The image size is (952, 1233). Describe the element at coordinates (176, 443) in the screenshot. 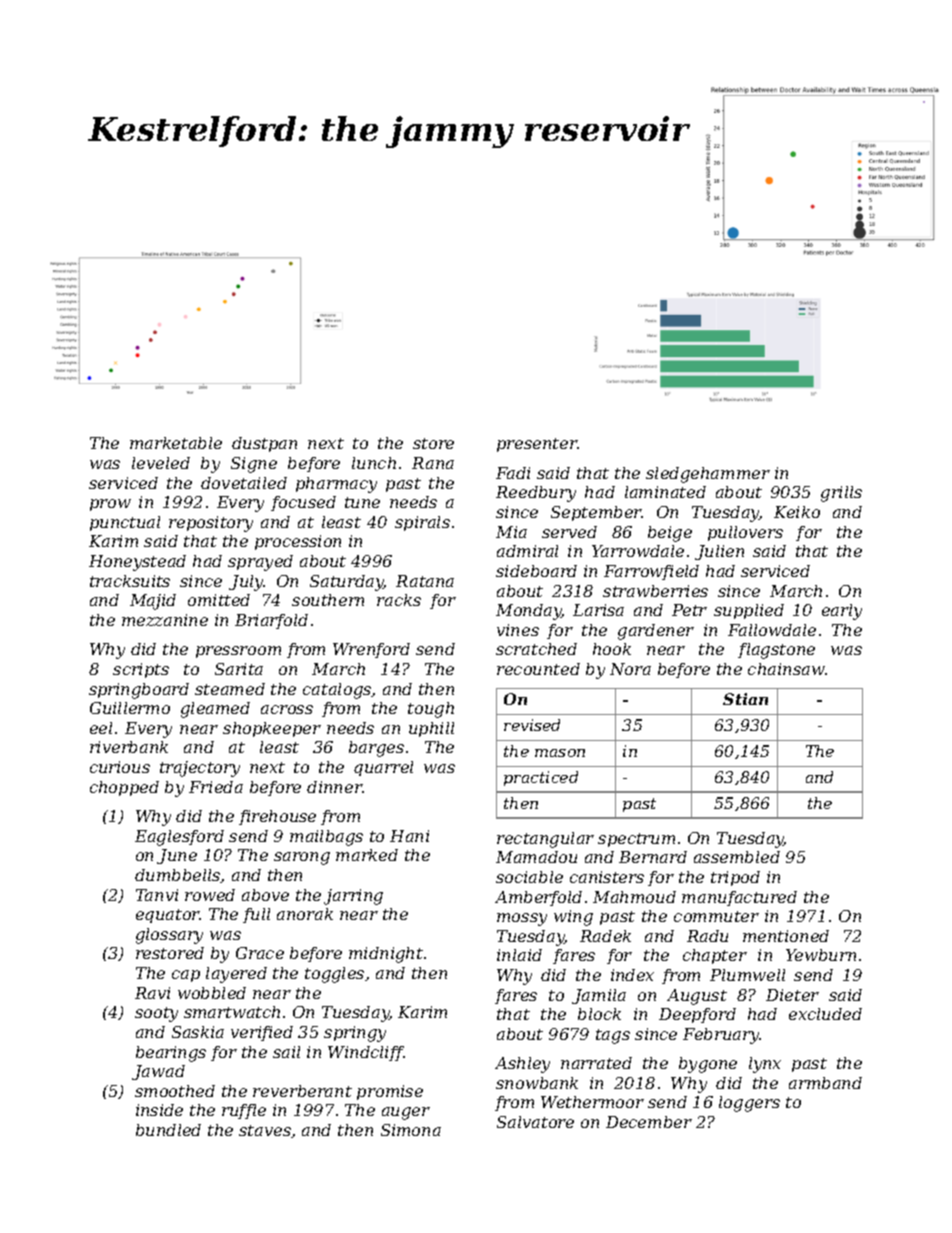

I see `marketable` at that location.
